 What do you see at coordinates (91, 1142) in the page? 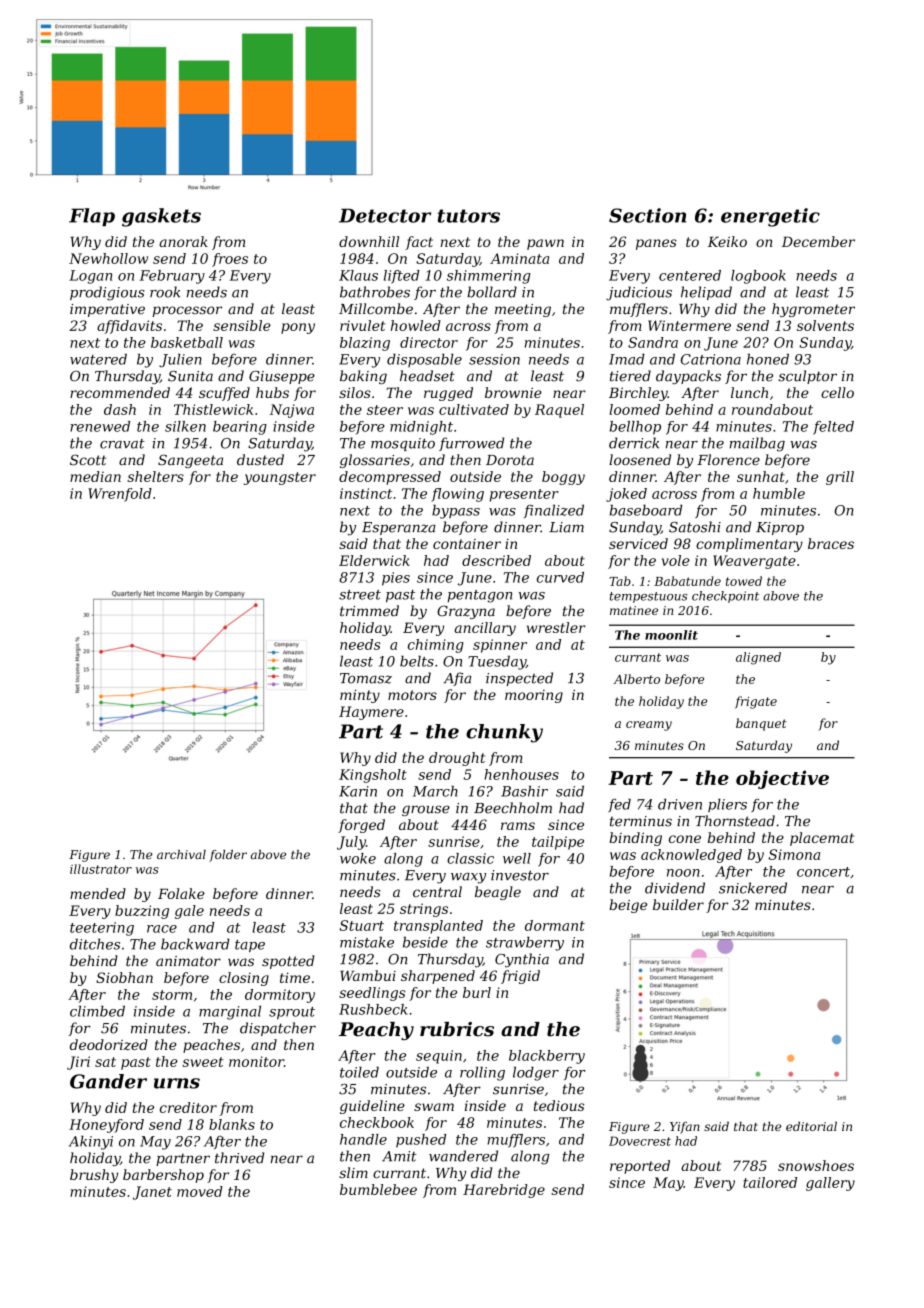
I see `Akinyi` at bounding box center [91, 1142].
